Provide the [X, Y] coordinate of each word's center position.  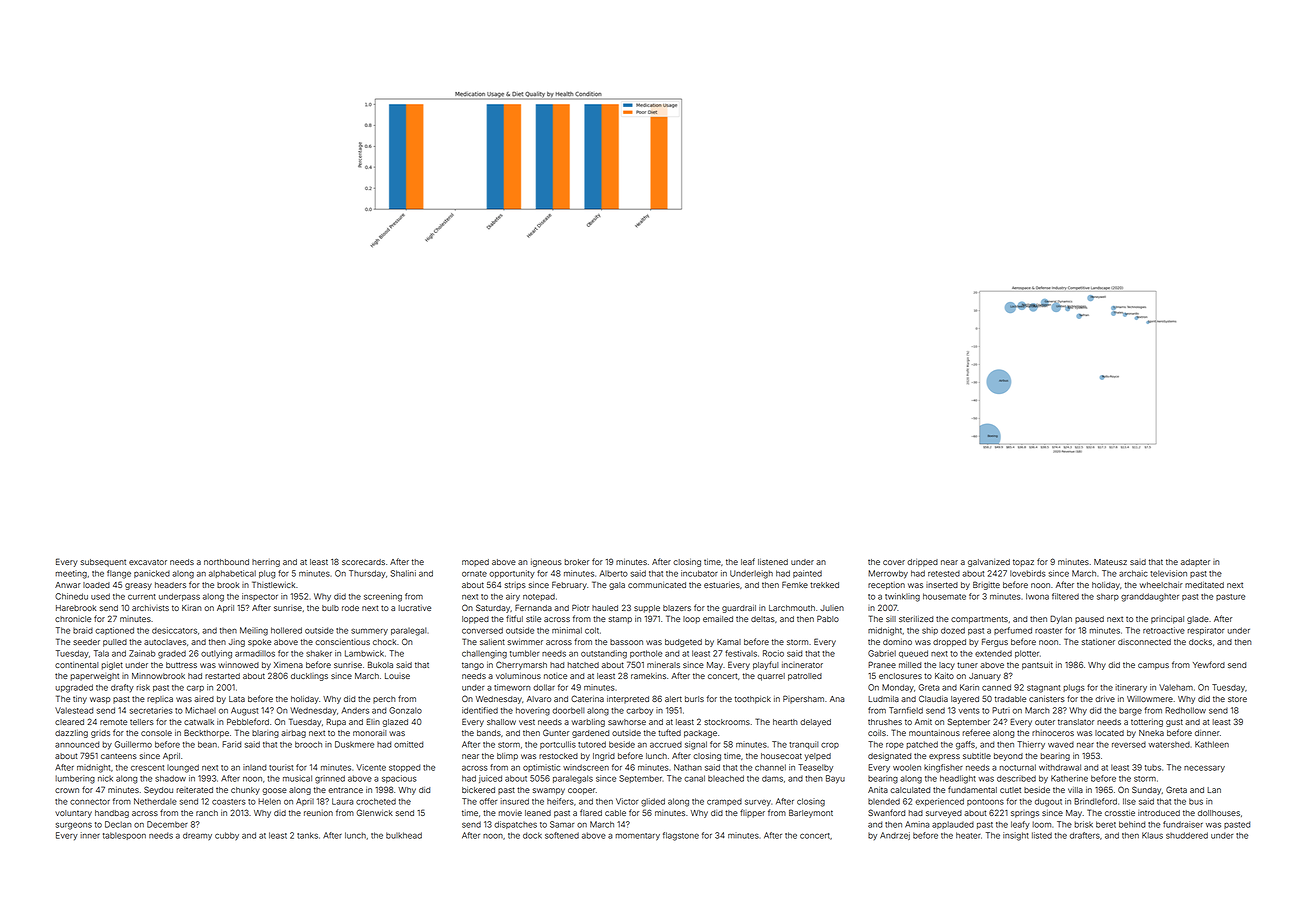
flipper [752, 813]
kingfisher [943, 768]
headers [170, 585]
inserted [942, 585]
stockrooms [727, 722]
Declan [118, 824]
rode [350, 608]
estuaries [722, 585]
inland [254, 767]
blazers [677, 608]
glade [1198, 620]
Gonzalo [405, 710]
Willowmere [1150, 699]
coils [877, 733]
